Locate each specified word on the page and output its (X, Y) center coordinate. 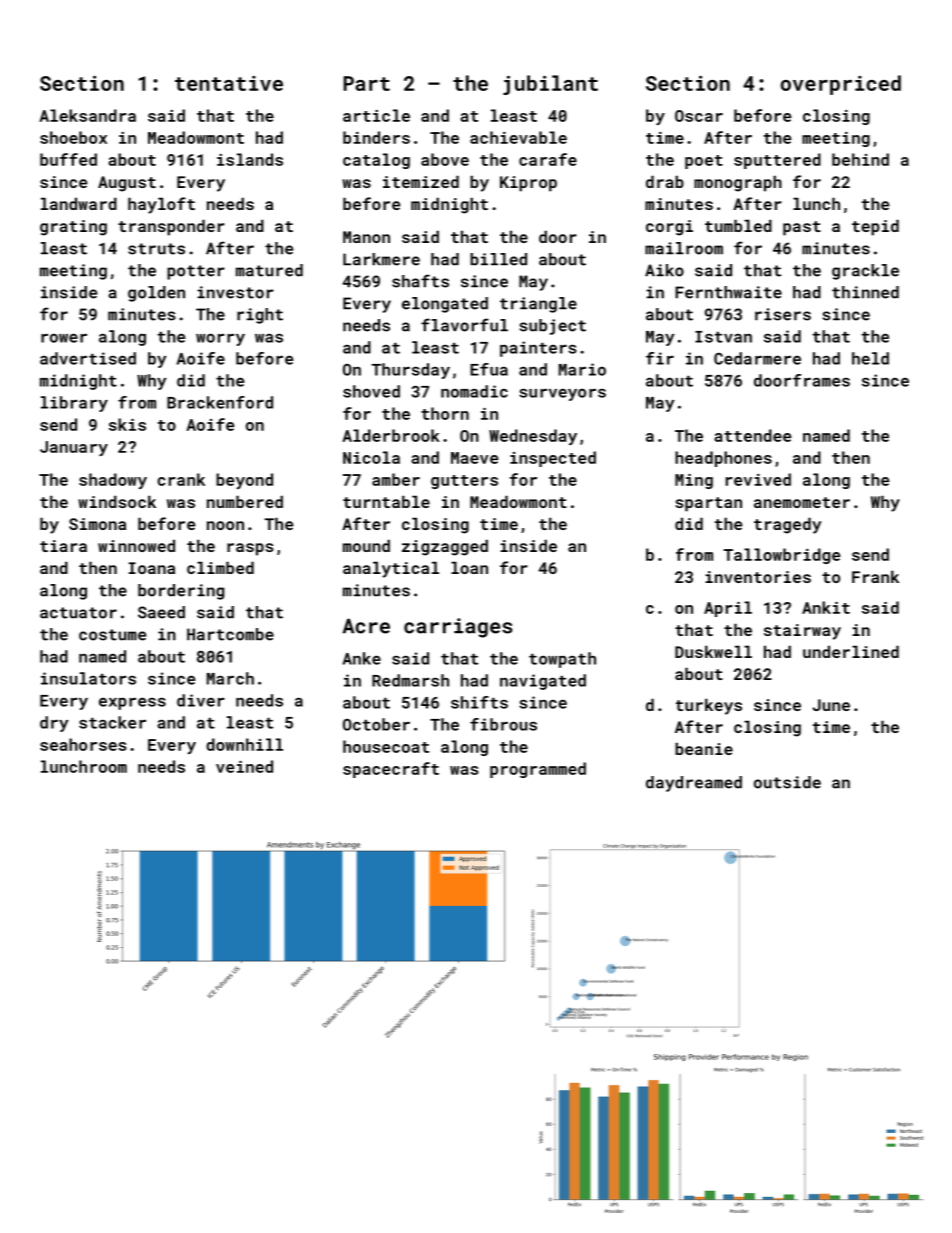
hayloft (161, 205)
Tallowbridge (781, 556)
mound (366, 545)
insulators (88, 678)
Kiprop (528, 184)
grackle (865, 272)
